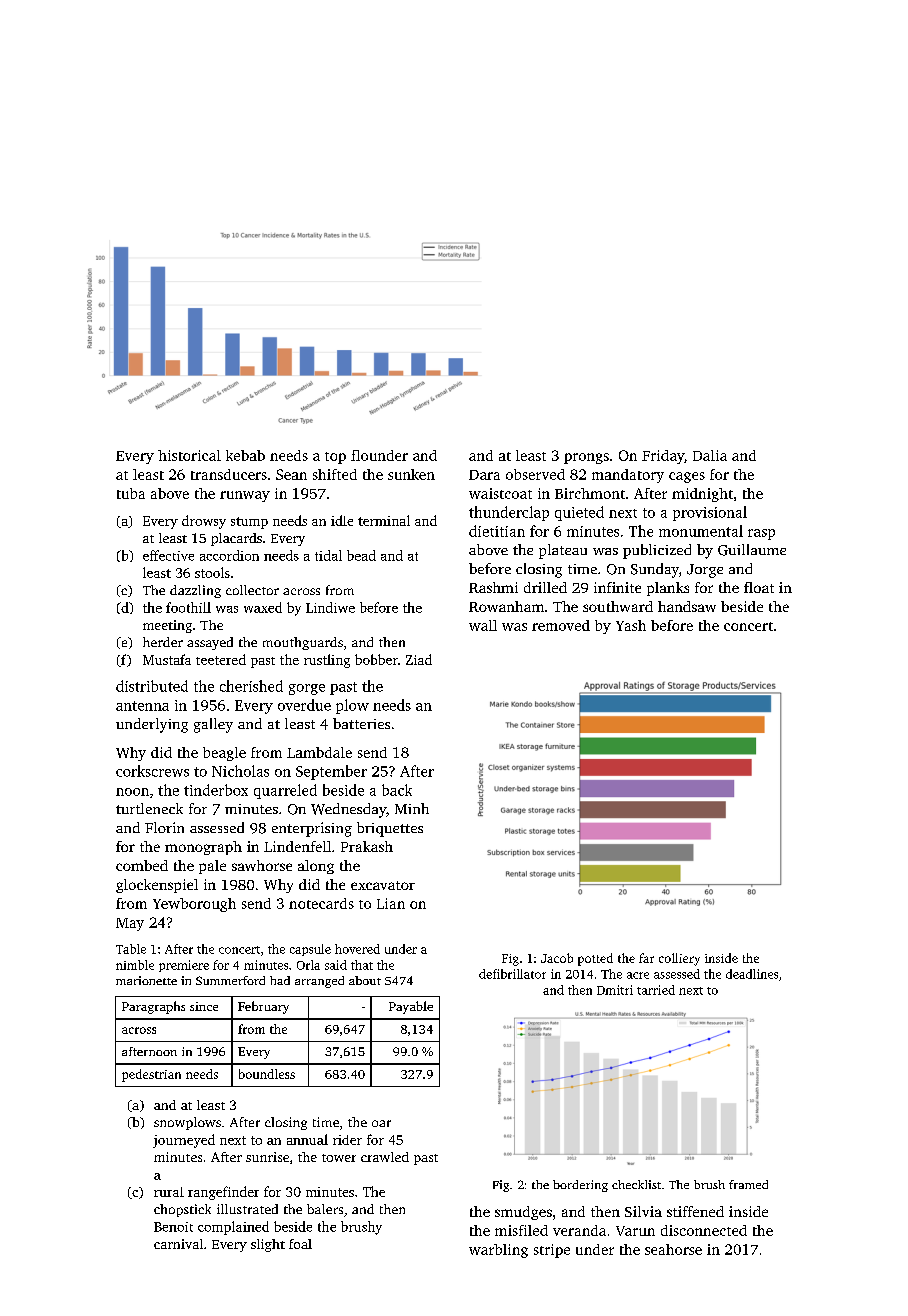  I want to click on colliery, so click(679, 959).
